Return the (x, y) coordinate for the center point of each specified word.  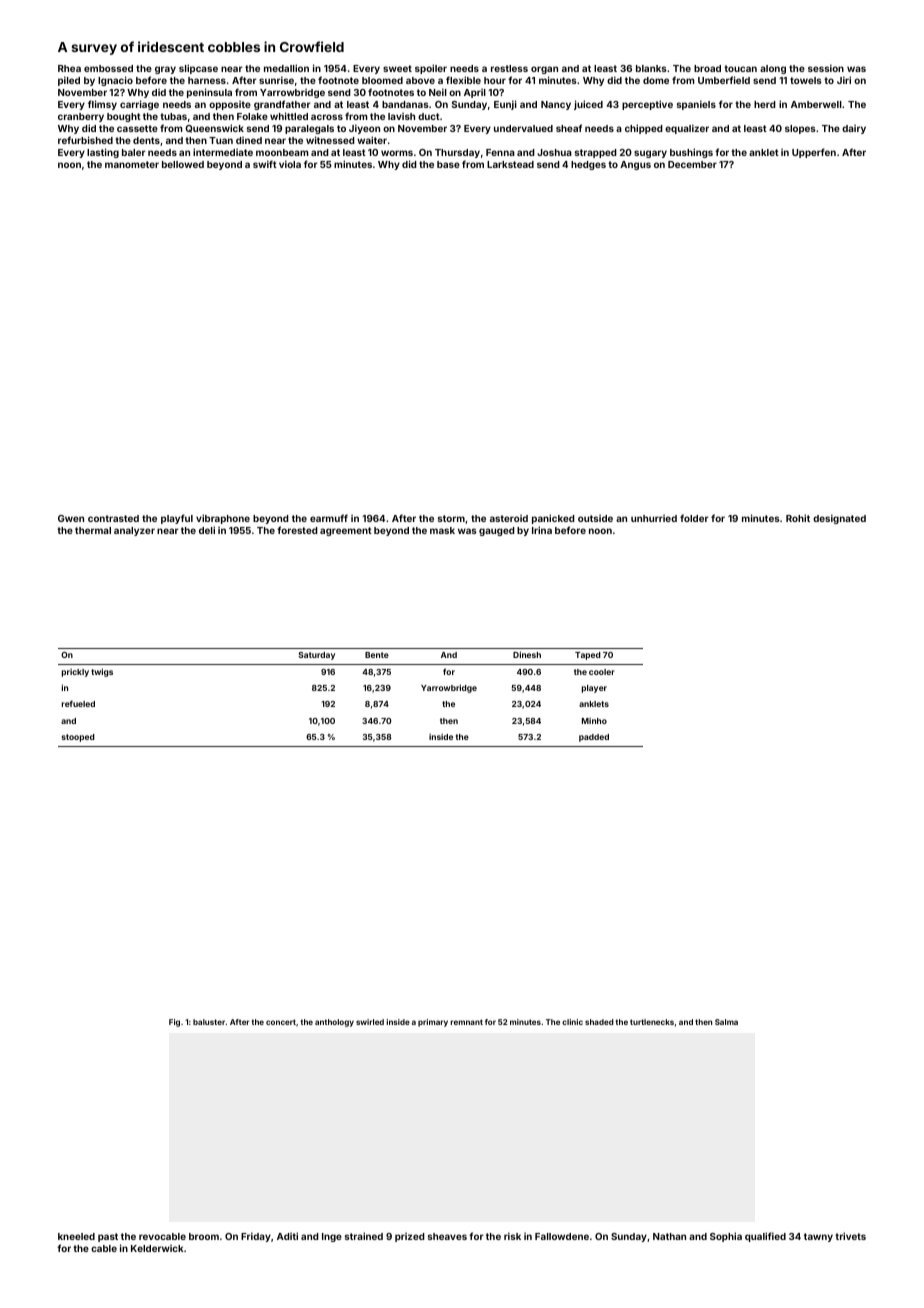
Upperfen (814, 153)
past (108, 1237)
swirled (370, 1022)
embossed (108, 68)
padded (594, 738)
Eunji (505, 105)
